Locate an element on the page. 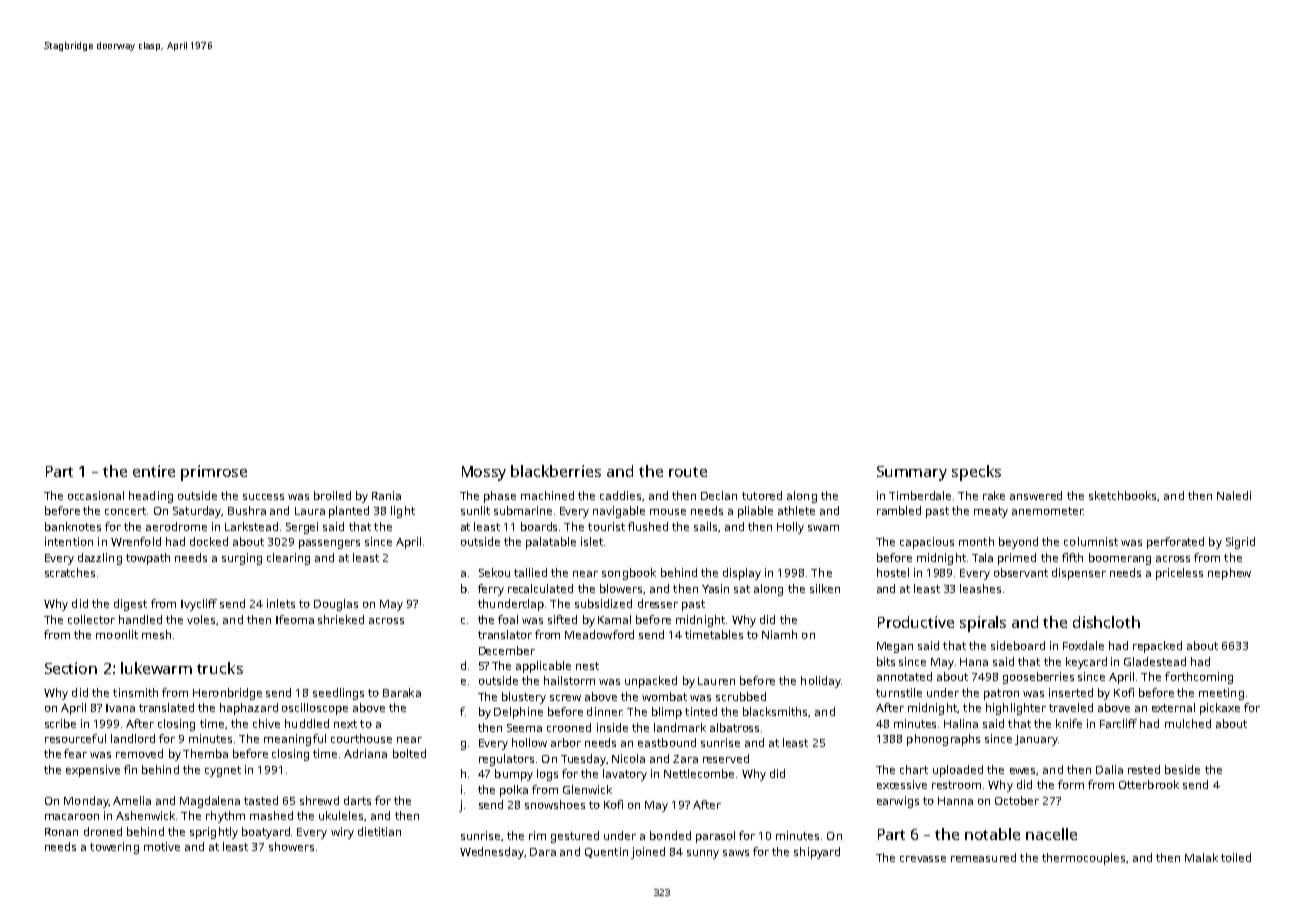 Image resolution: width=1308 pixels, height=924 pixels. Kamal is located at coordinates (614, 619).
